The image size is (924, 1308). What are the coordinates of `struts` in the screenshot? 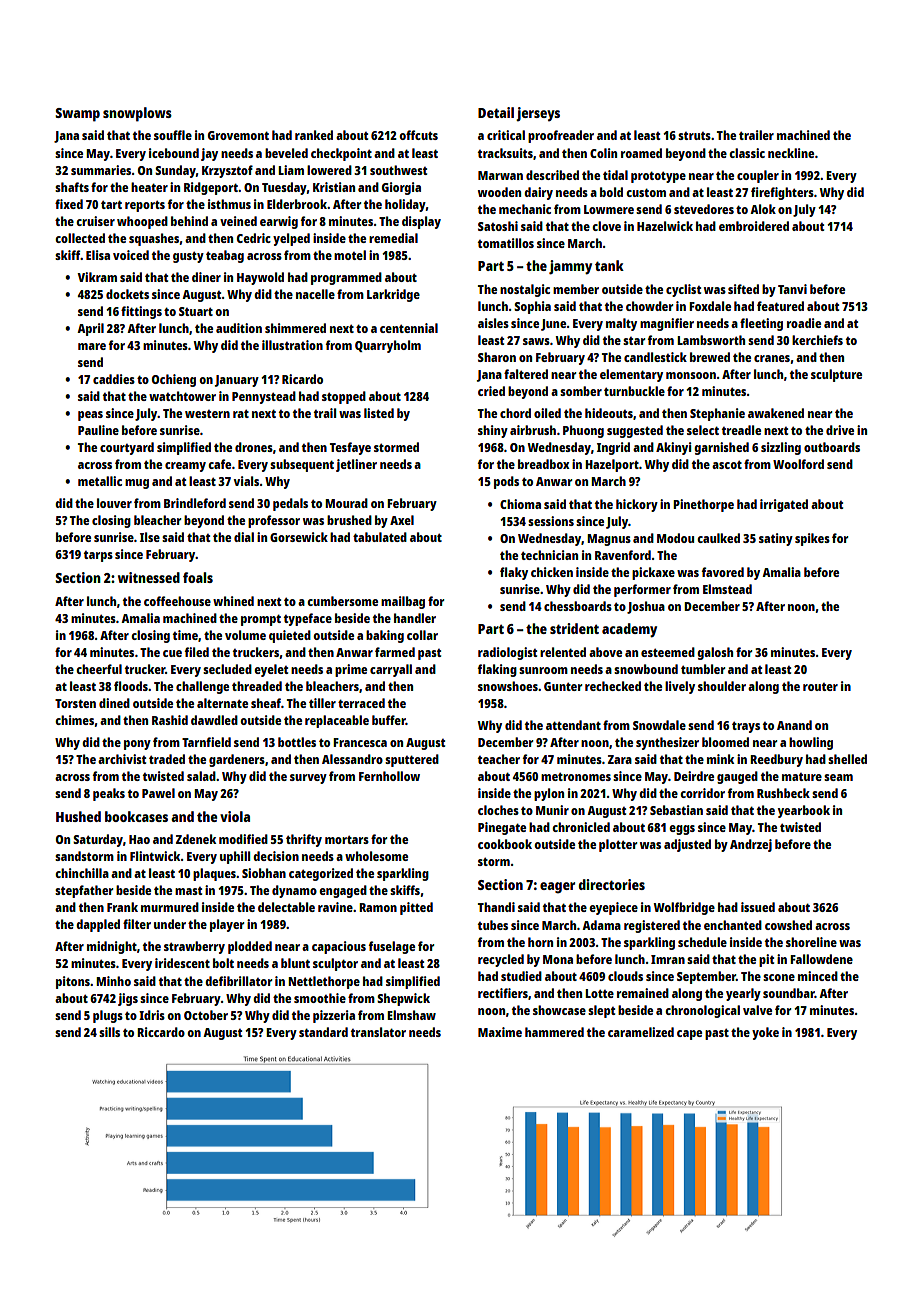 It's located at (694, 136).
